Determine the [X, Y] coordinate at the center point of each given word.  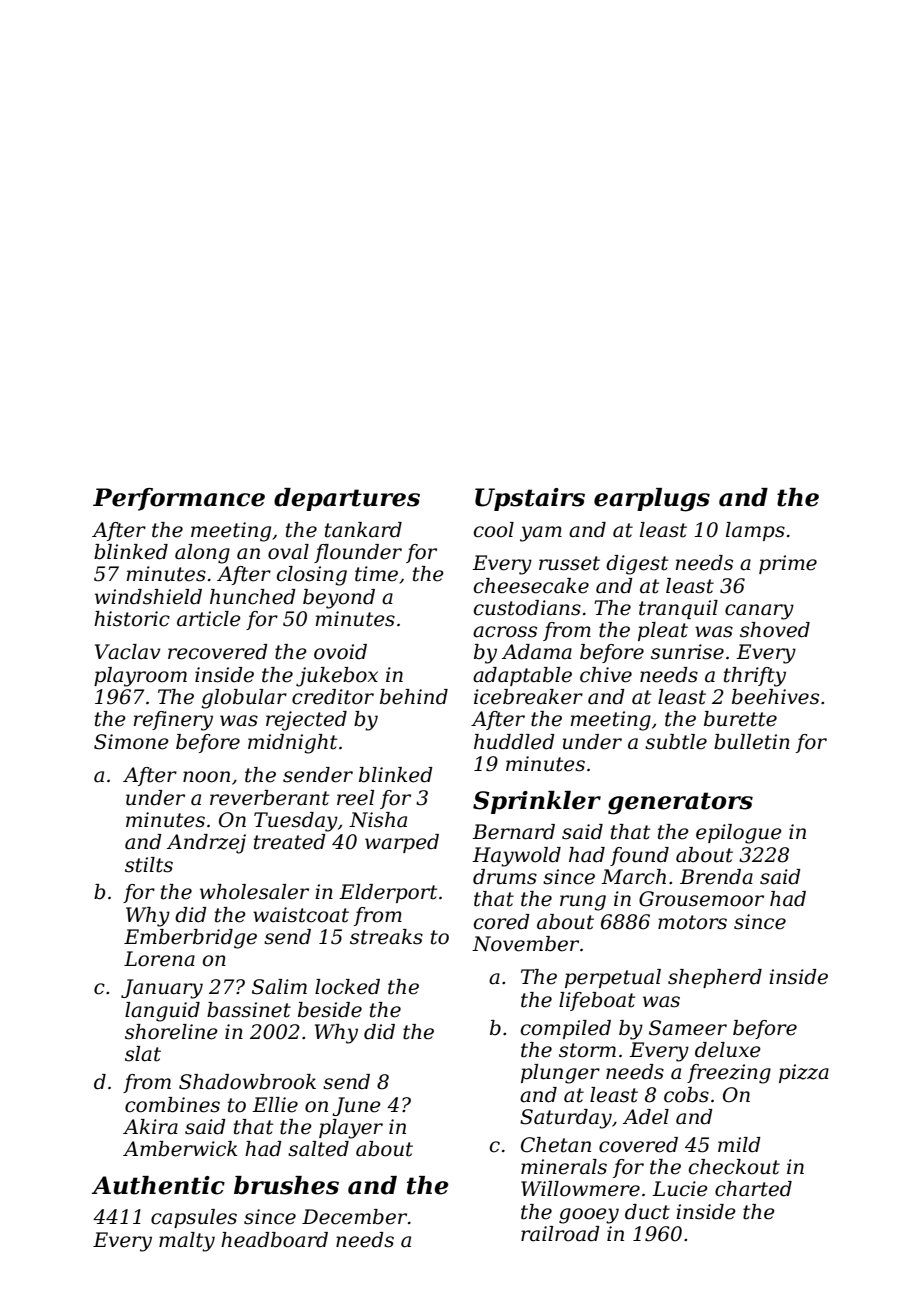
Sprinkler [537, 802]
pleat [663, 631]
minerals [564, 1167]
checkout [734, 1167]
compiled [566, 1029]
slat [143, 1054]
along [202, 554]
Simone [131, 742]
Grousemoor [701, 899]
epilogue [739, 834]
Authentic [158, 1185]
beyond [339, 599]
